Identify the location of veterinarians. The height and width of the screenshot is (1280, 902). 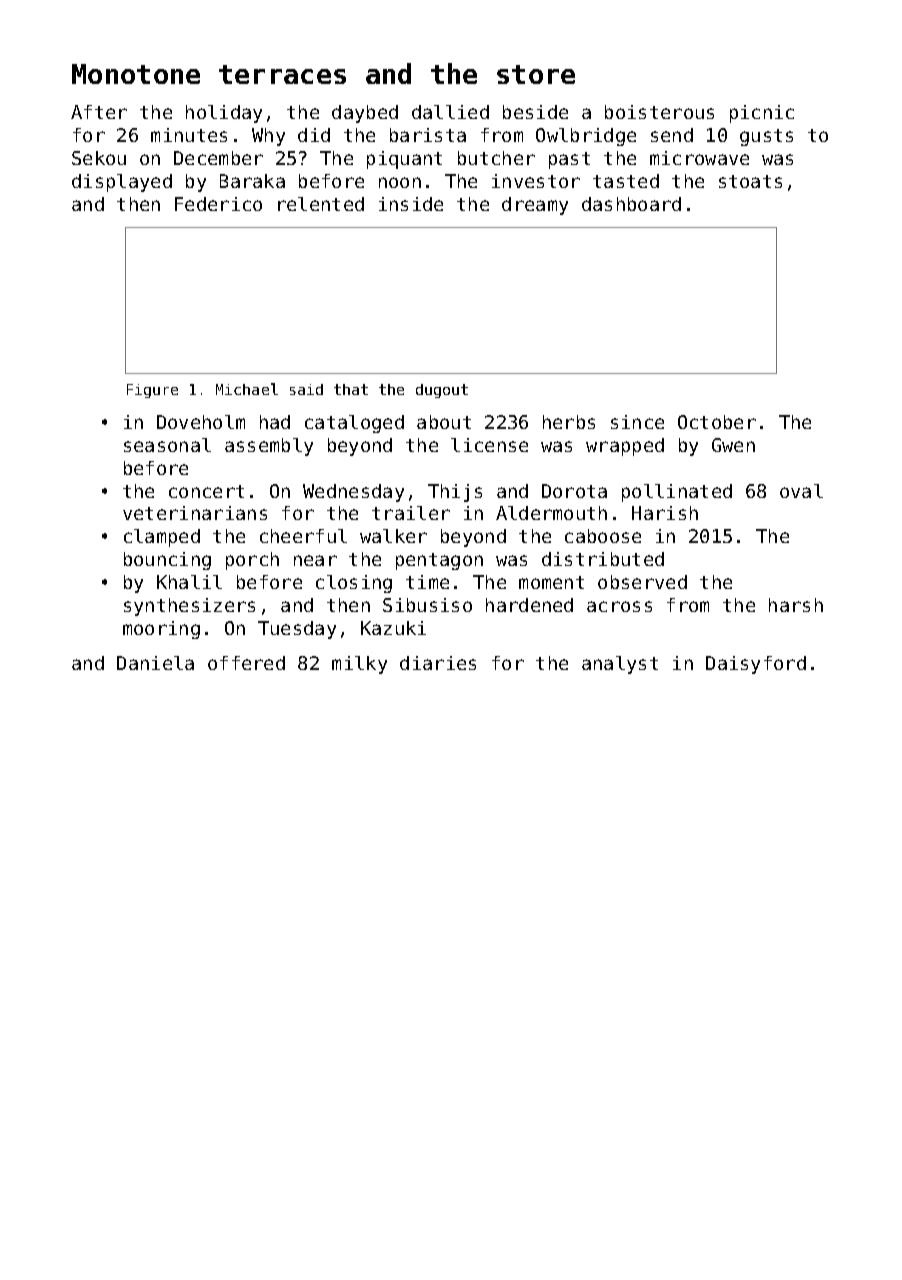
(195, 513).
